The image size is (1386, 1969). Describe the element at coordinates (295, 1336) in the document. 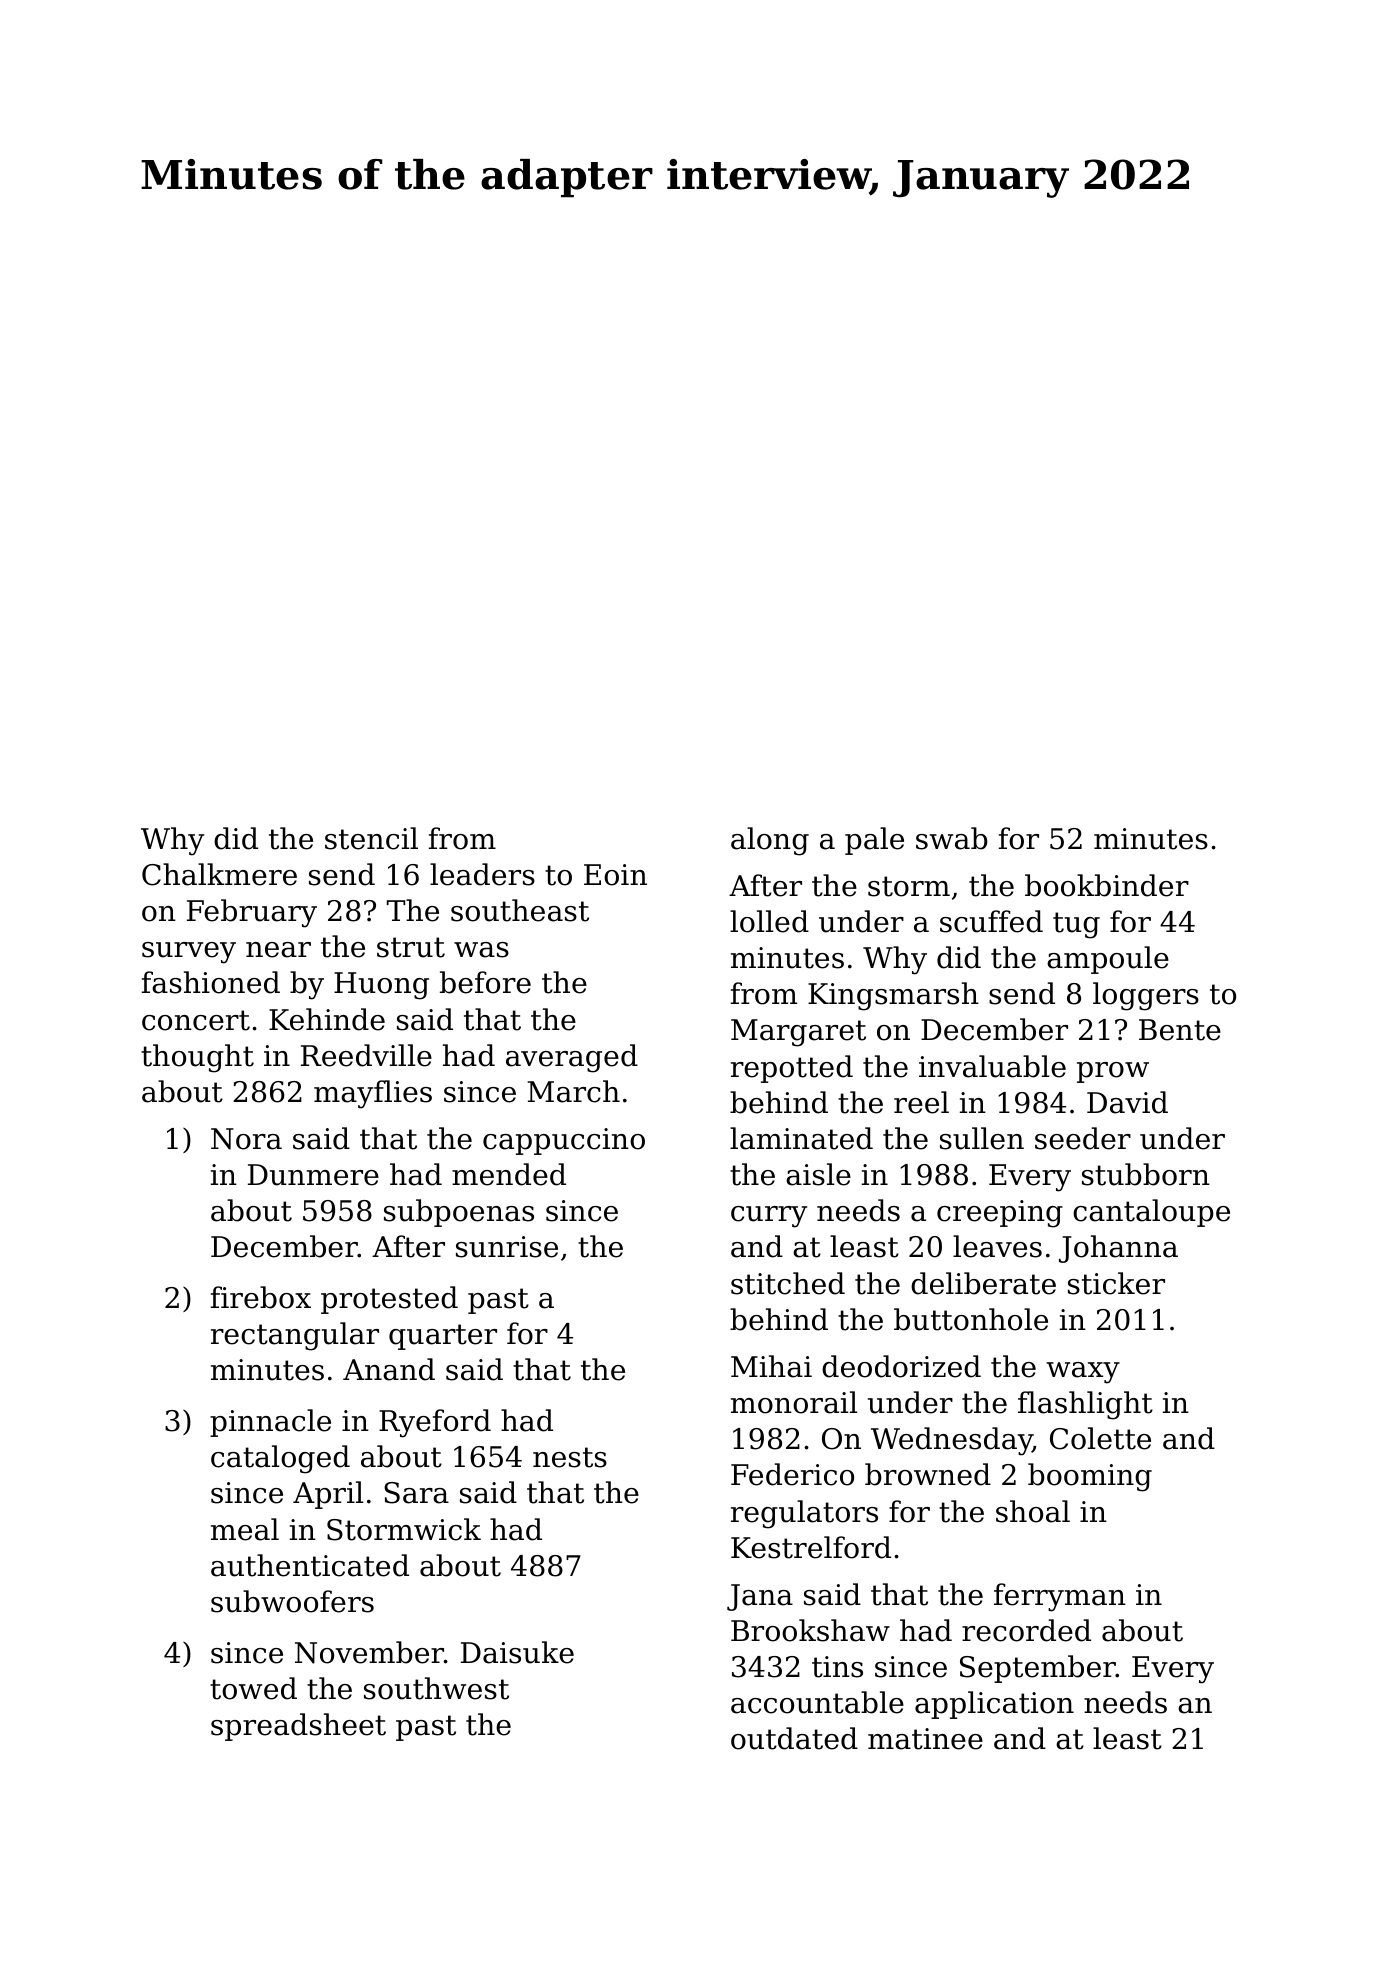

I see `rectangular` at that location.
